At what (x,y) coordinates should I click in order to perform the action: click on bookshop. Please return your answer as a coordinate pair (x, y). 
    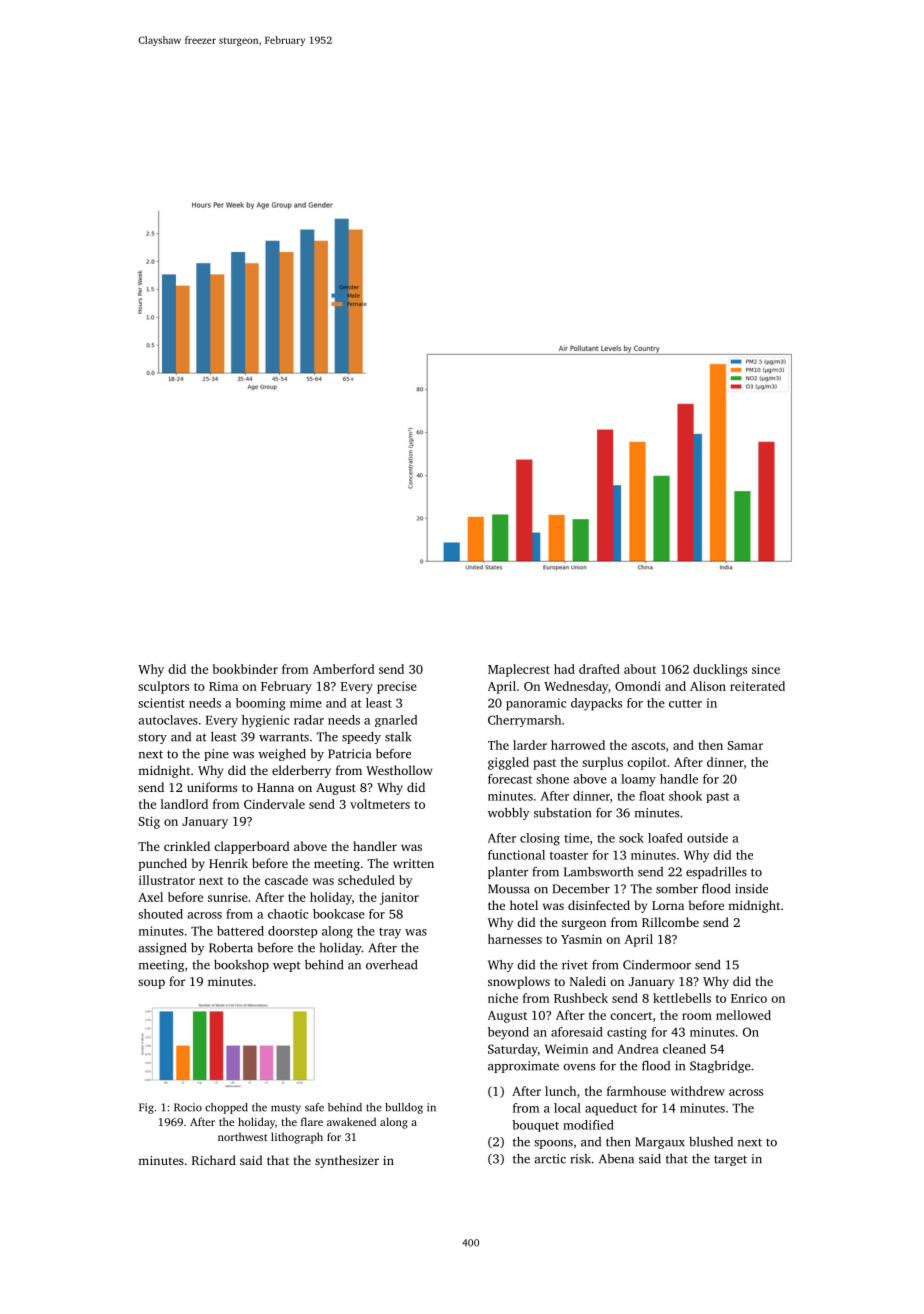
    Looking at the image, I should click on (241, 965).
